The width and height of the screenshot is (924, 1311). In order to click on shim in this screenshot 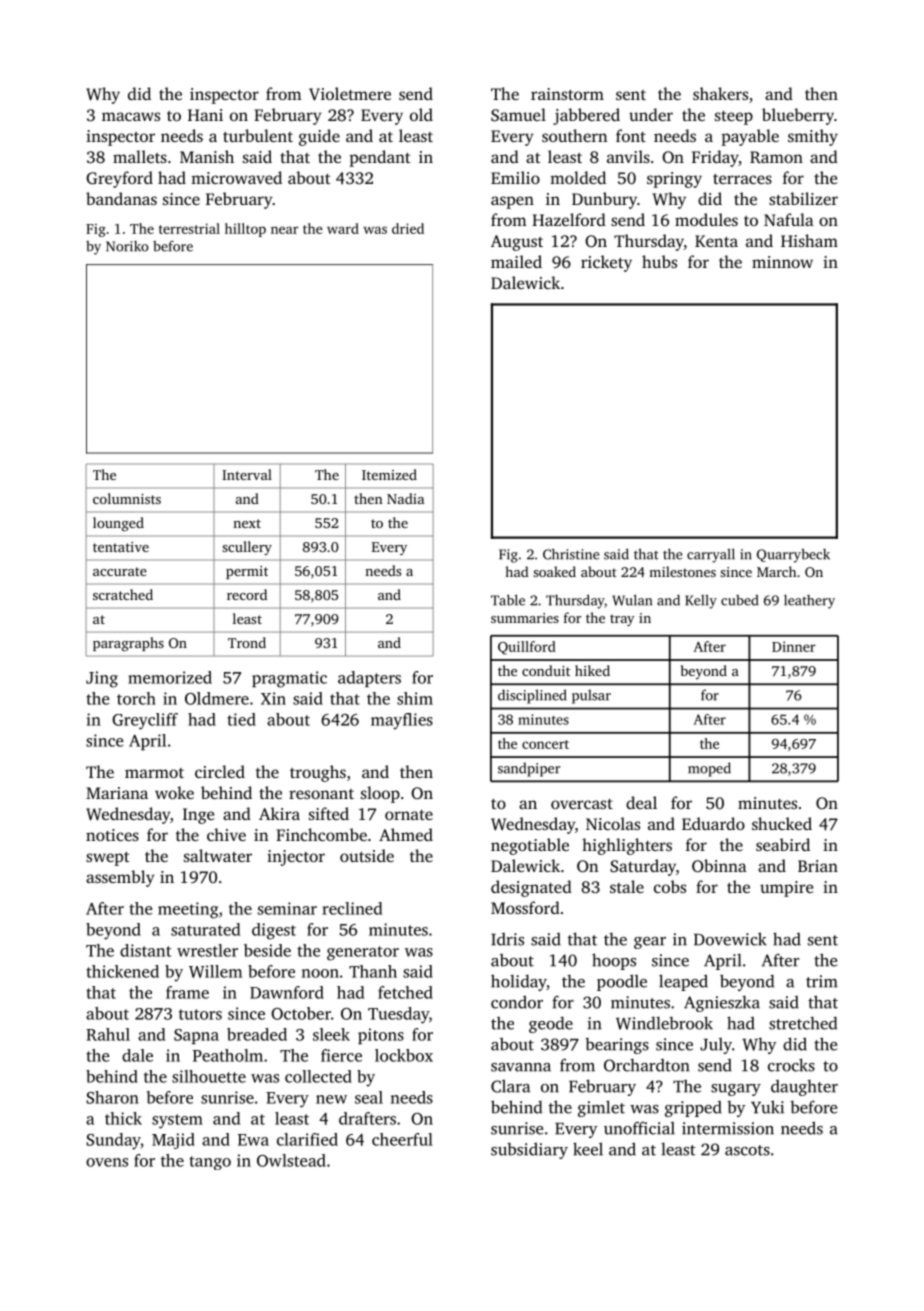, I will do `click(415, 698)`.
